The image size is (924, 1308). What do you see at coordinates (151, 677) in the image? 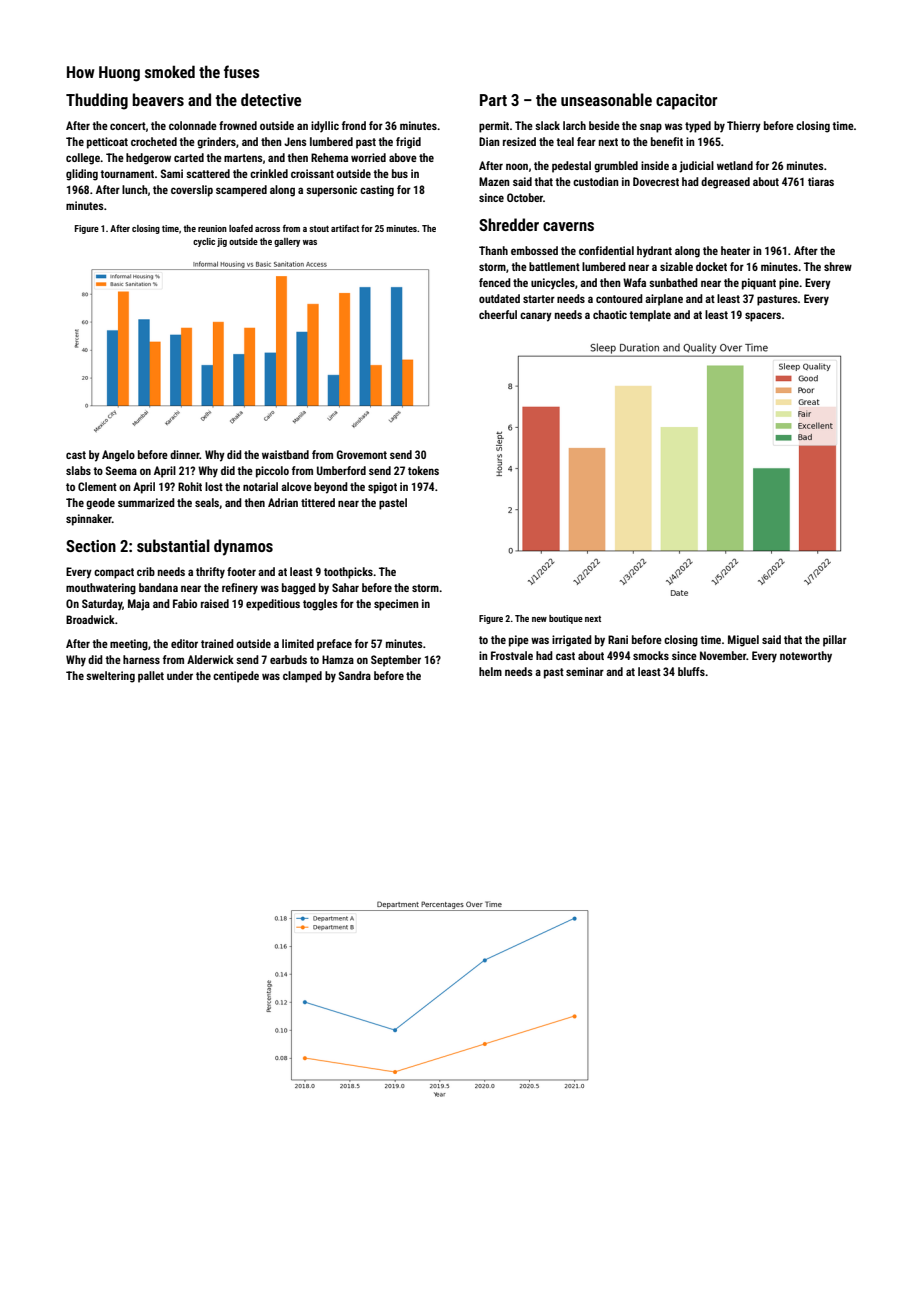
I see `pallet` at bounding box center [151, 677].
